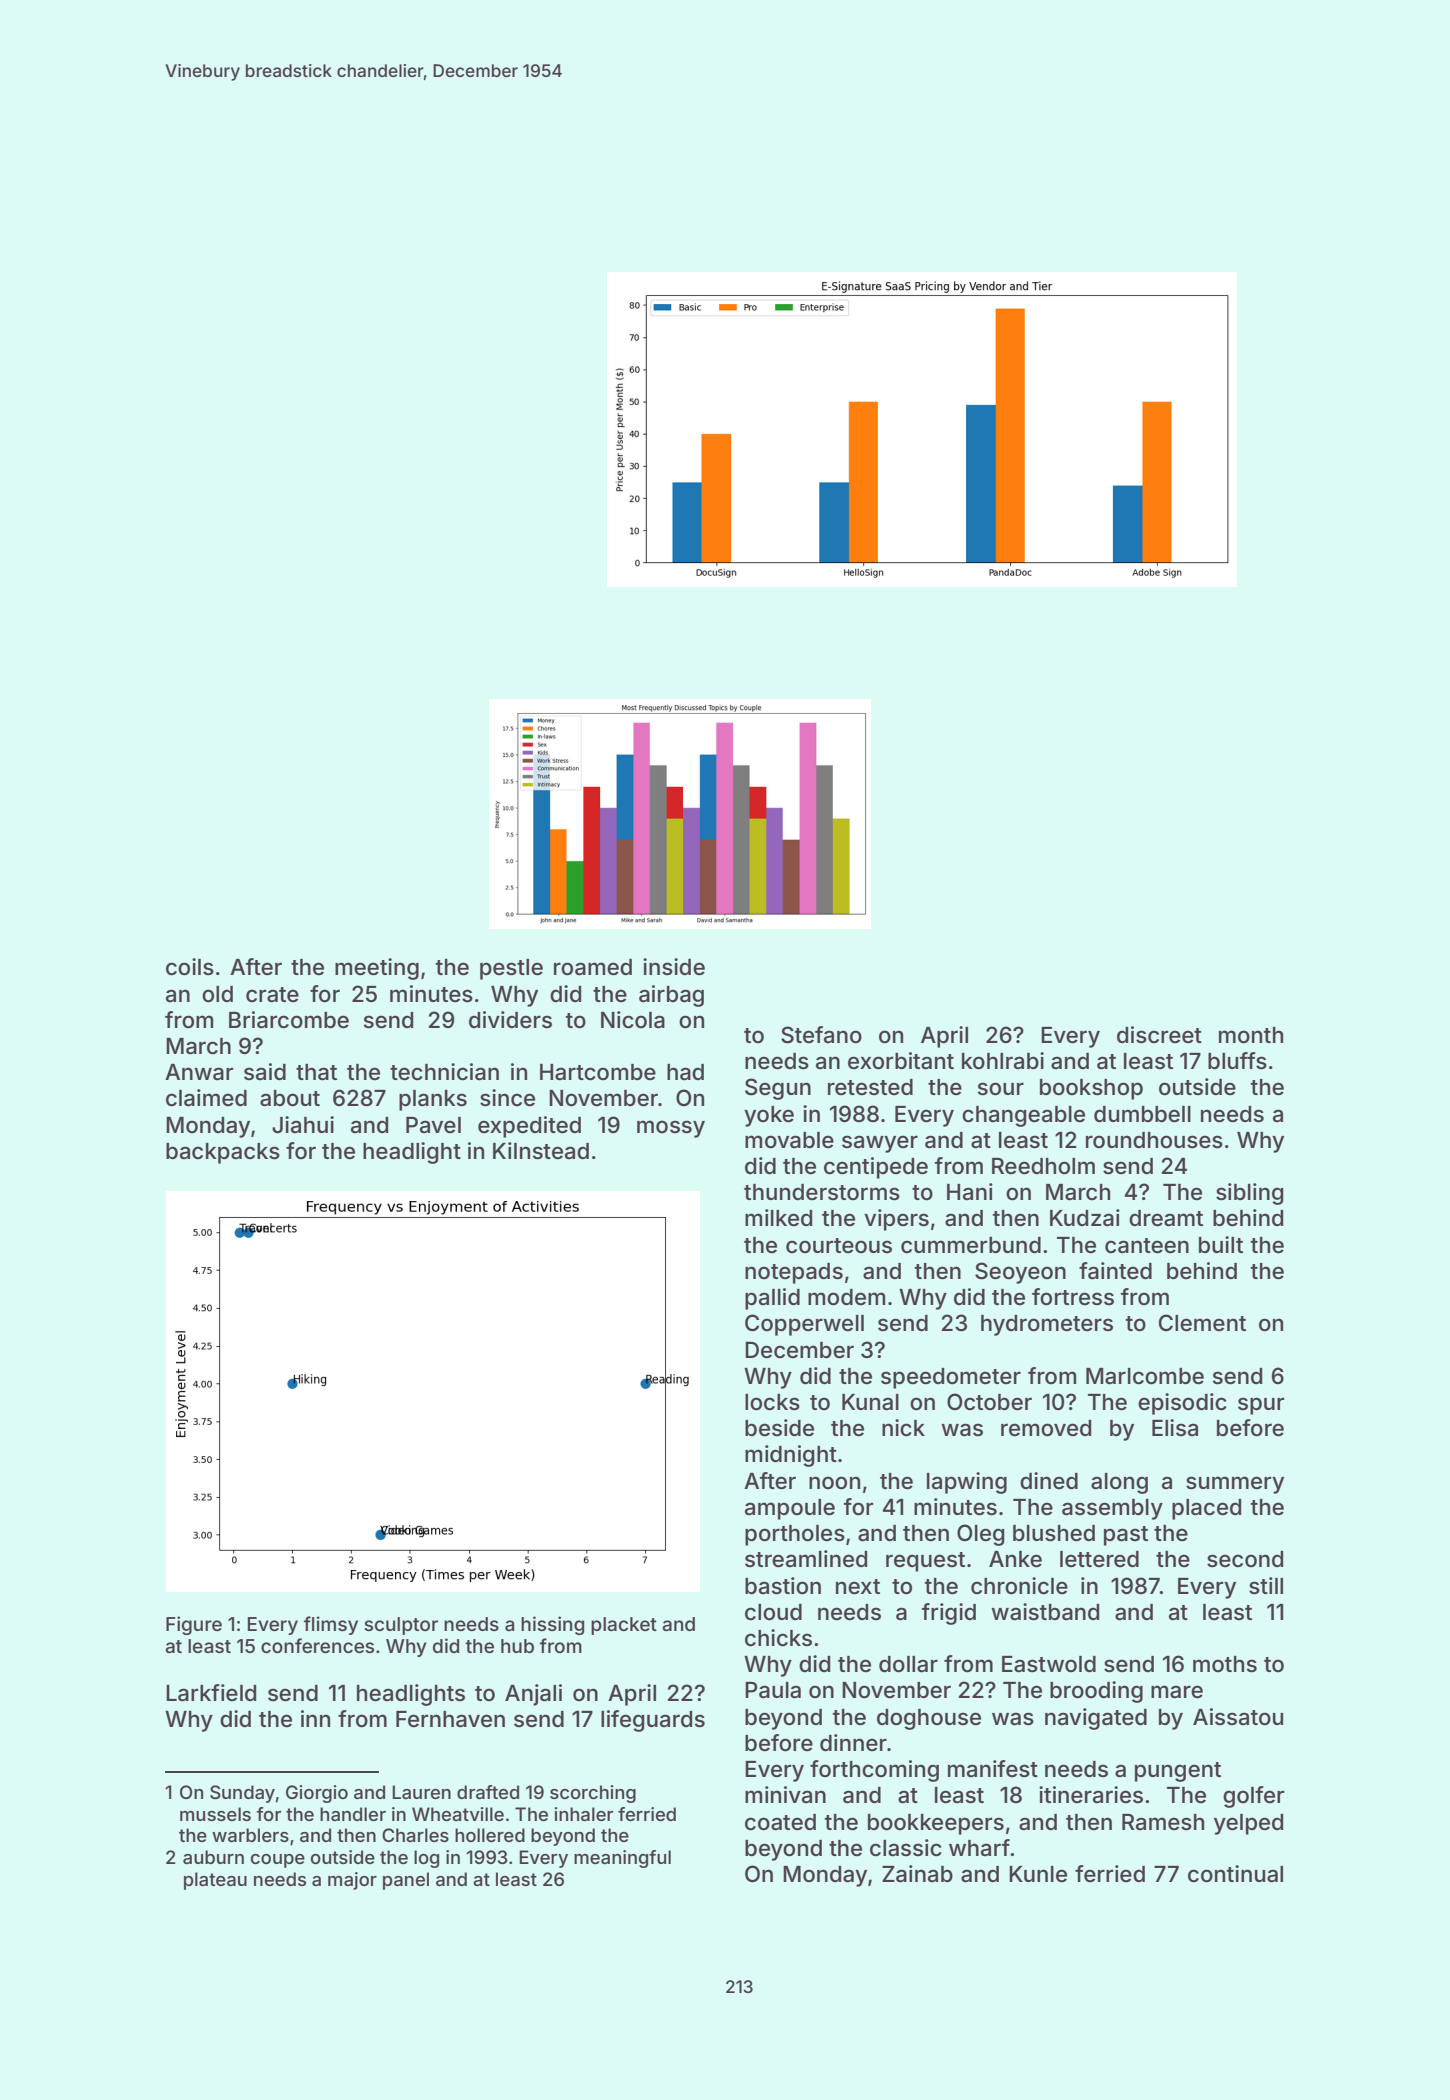 This screenshot has width=1450, height=2100. I want to click on inside, so click(674, 967).
